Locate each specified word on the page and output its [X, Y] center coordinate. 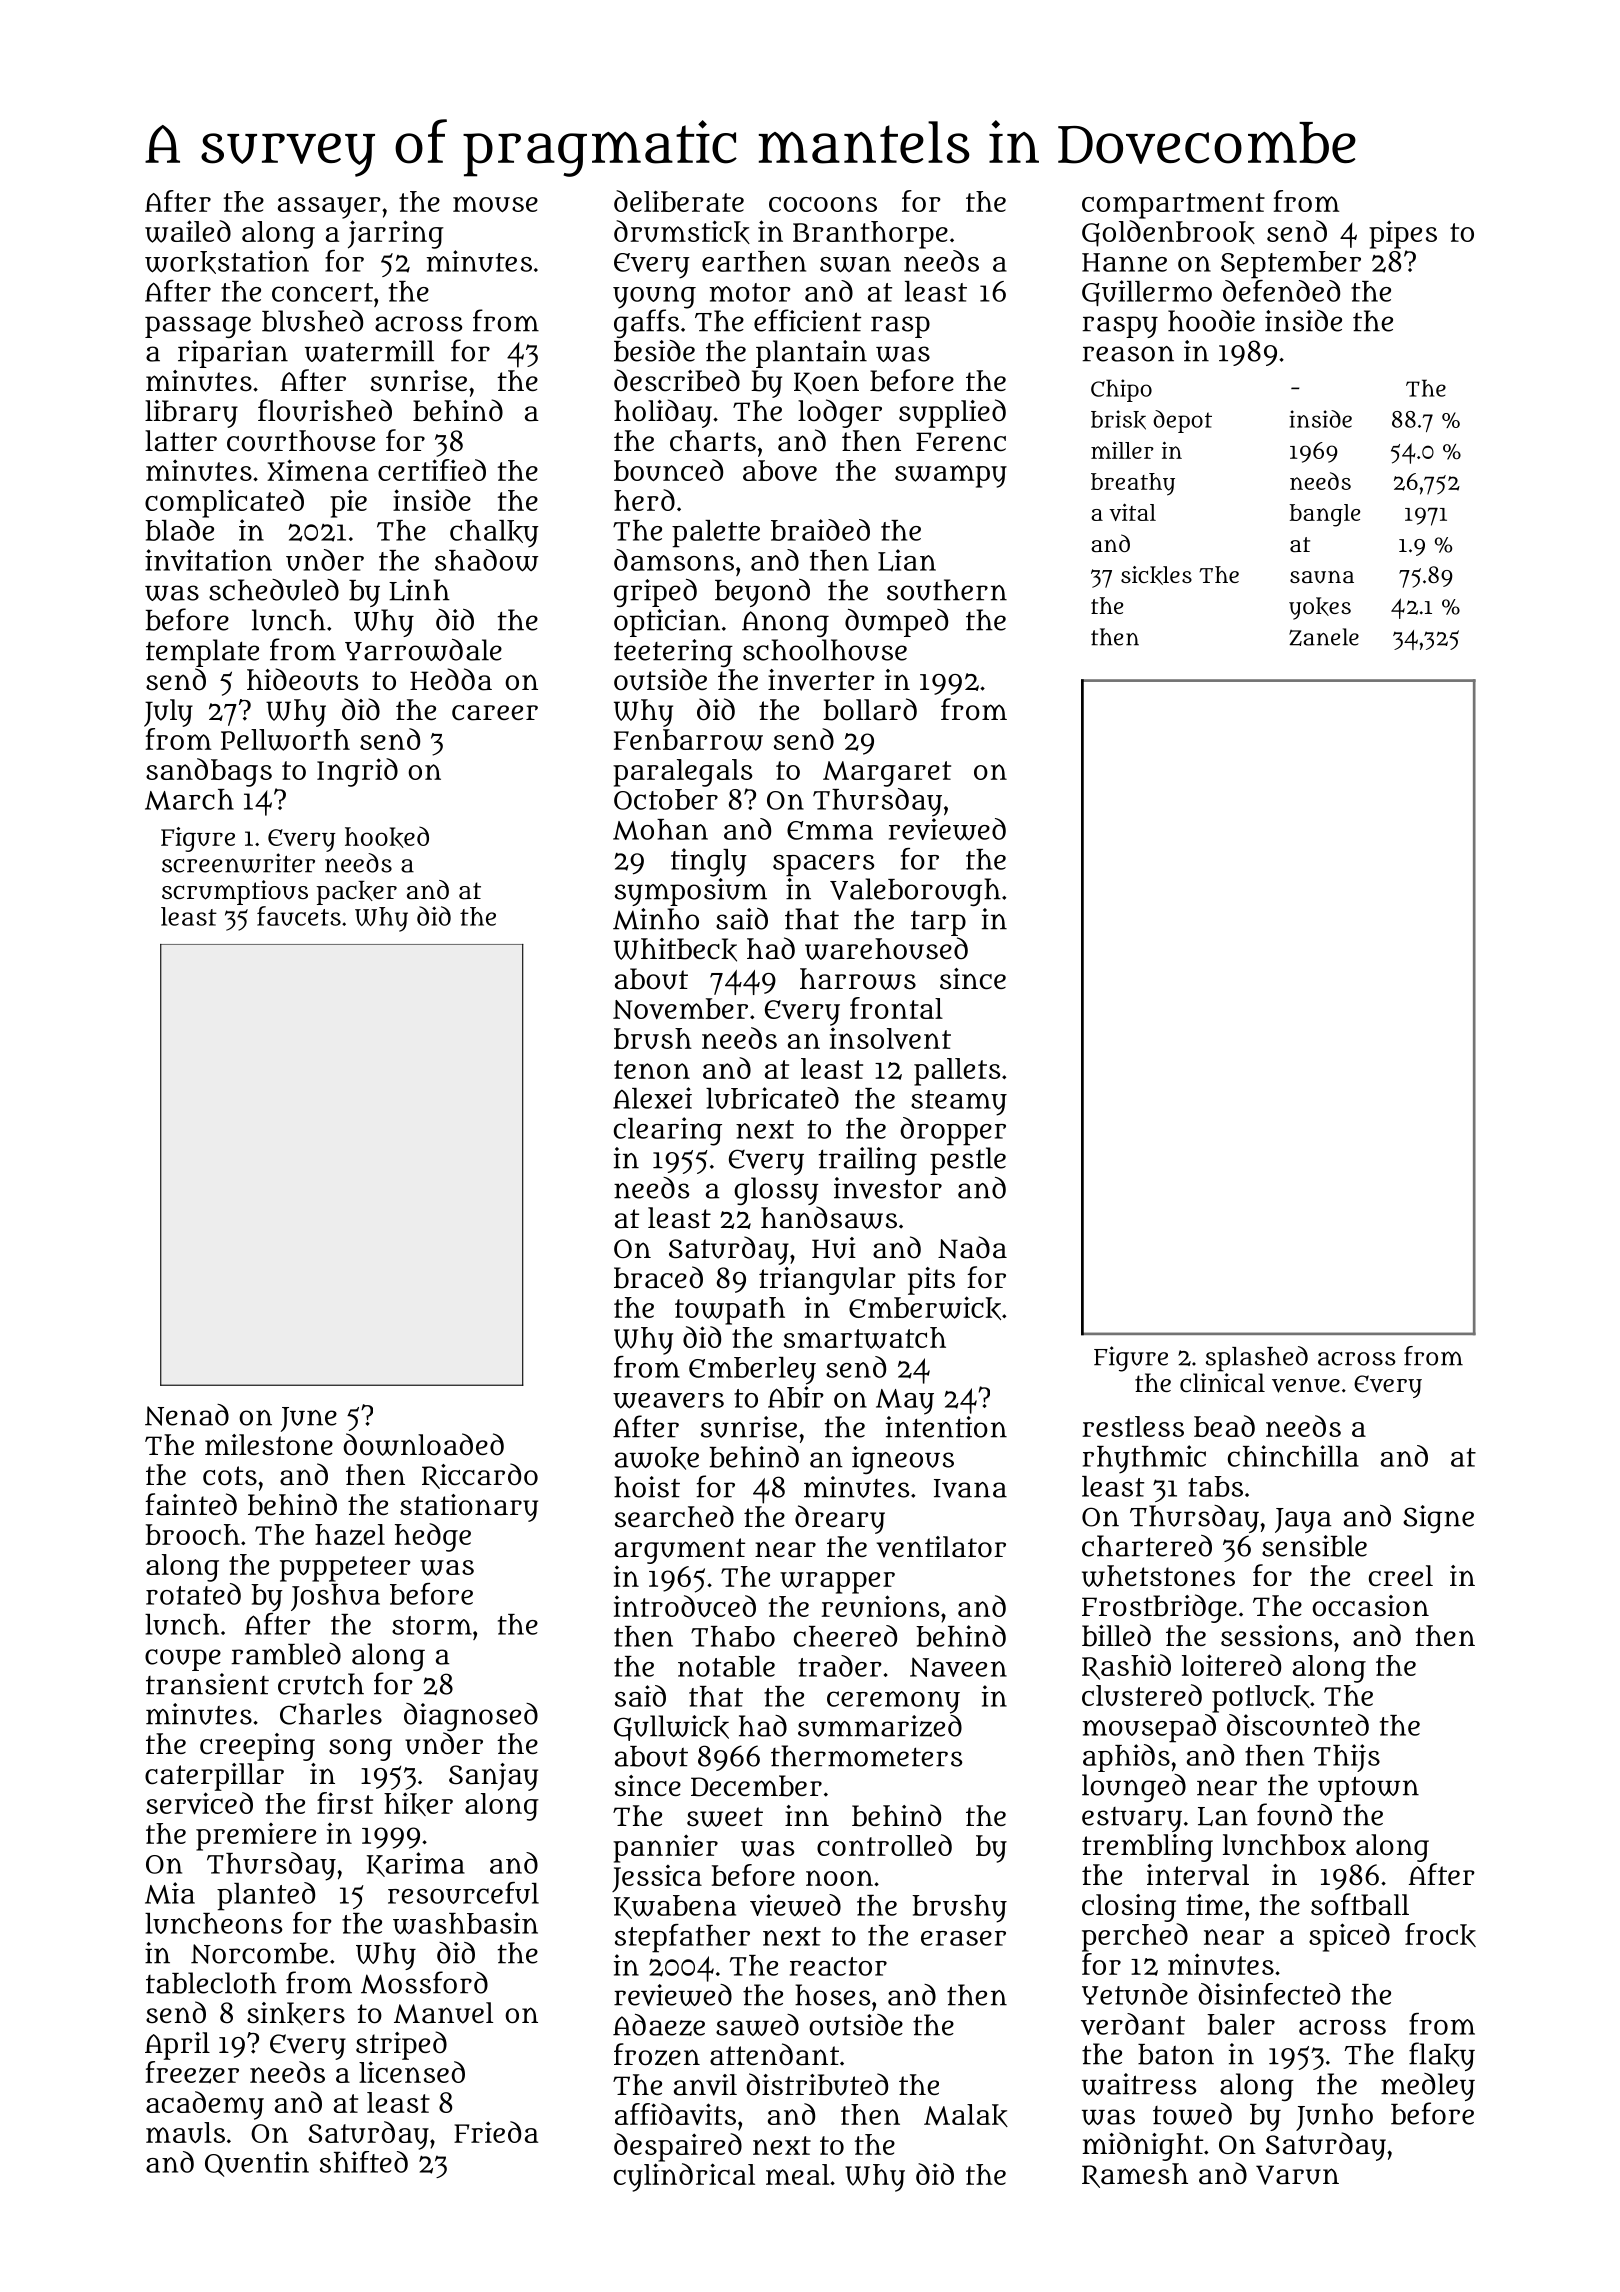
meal [797, 2174]
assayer [329, 208]
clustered [1142, 1695]
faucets [299, 916]
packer [356, 893]
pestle [968, 1161]
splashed [1257, 1359]
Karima [416, 1864]
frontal [896, 1008]
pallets [957, 1072]
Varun [1297, 2175]
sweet [725, 1817]
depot [1182, 421]
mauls [185, 2132]
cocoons [823, 204]
